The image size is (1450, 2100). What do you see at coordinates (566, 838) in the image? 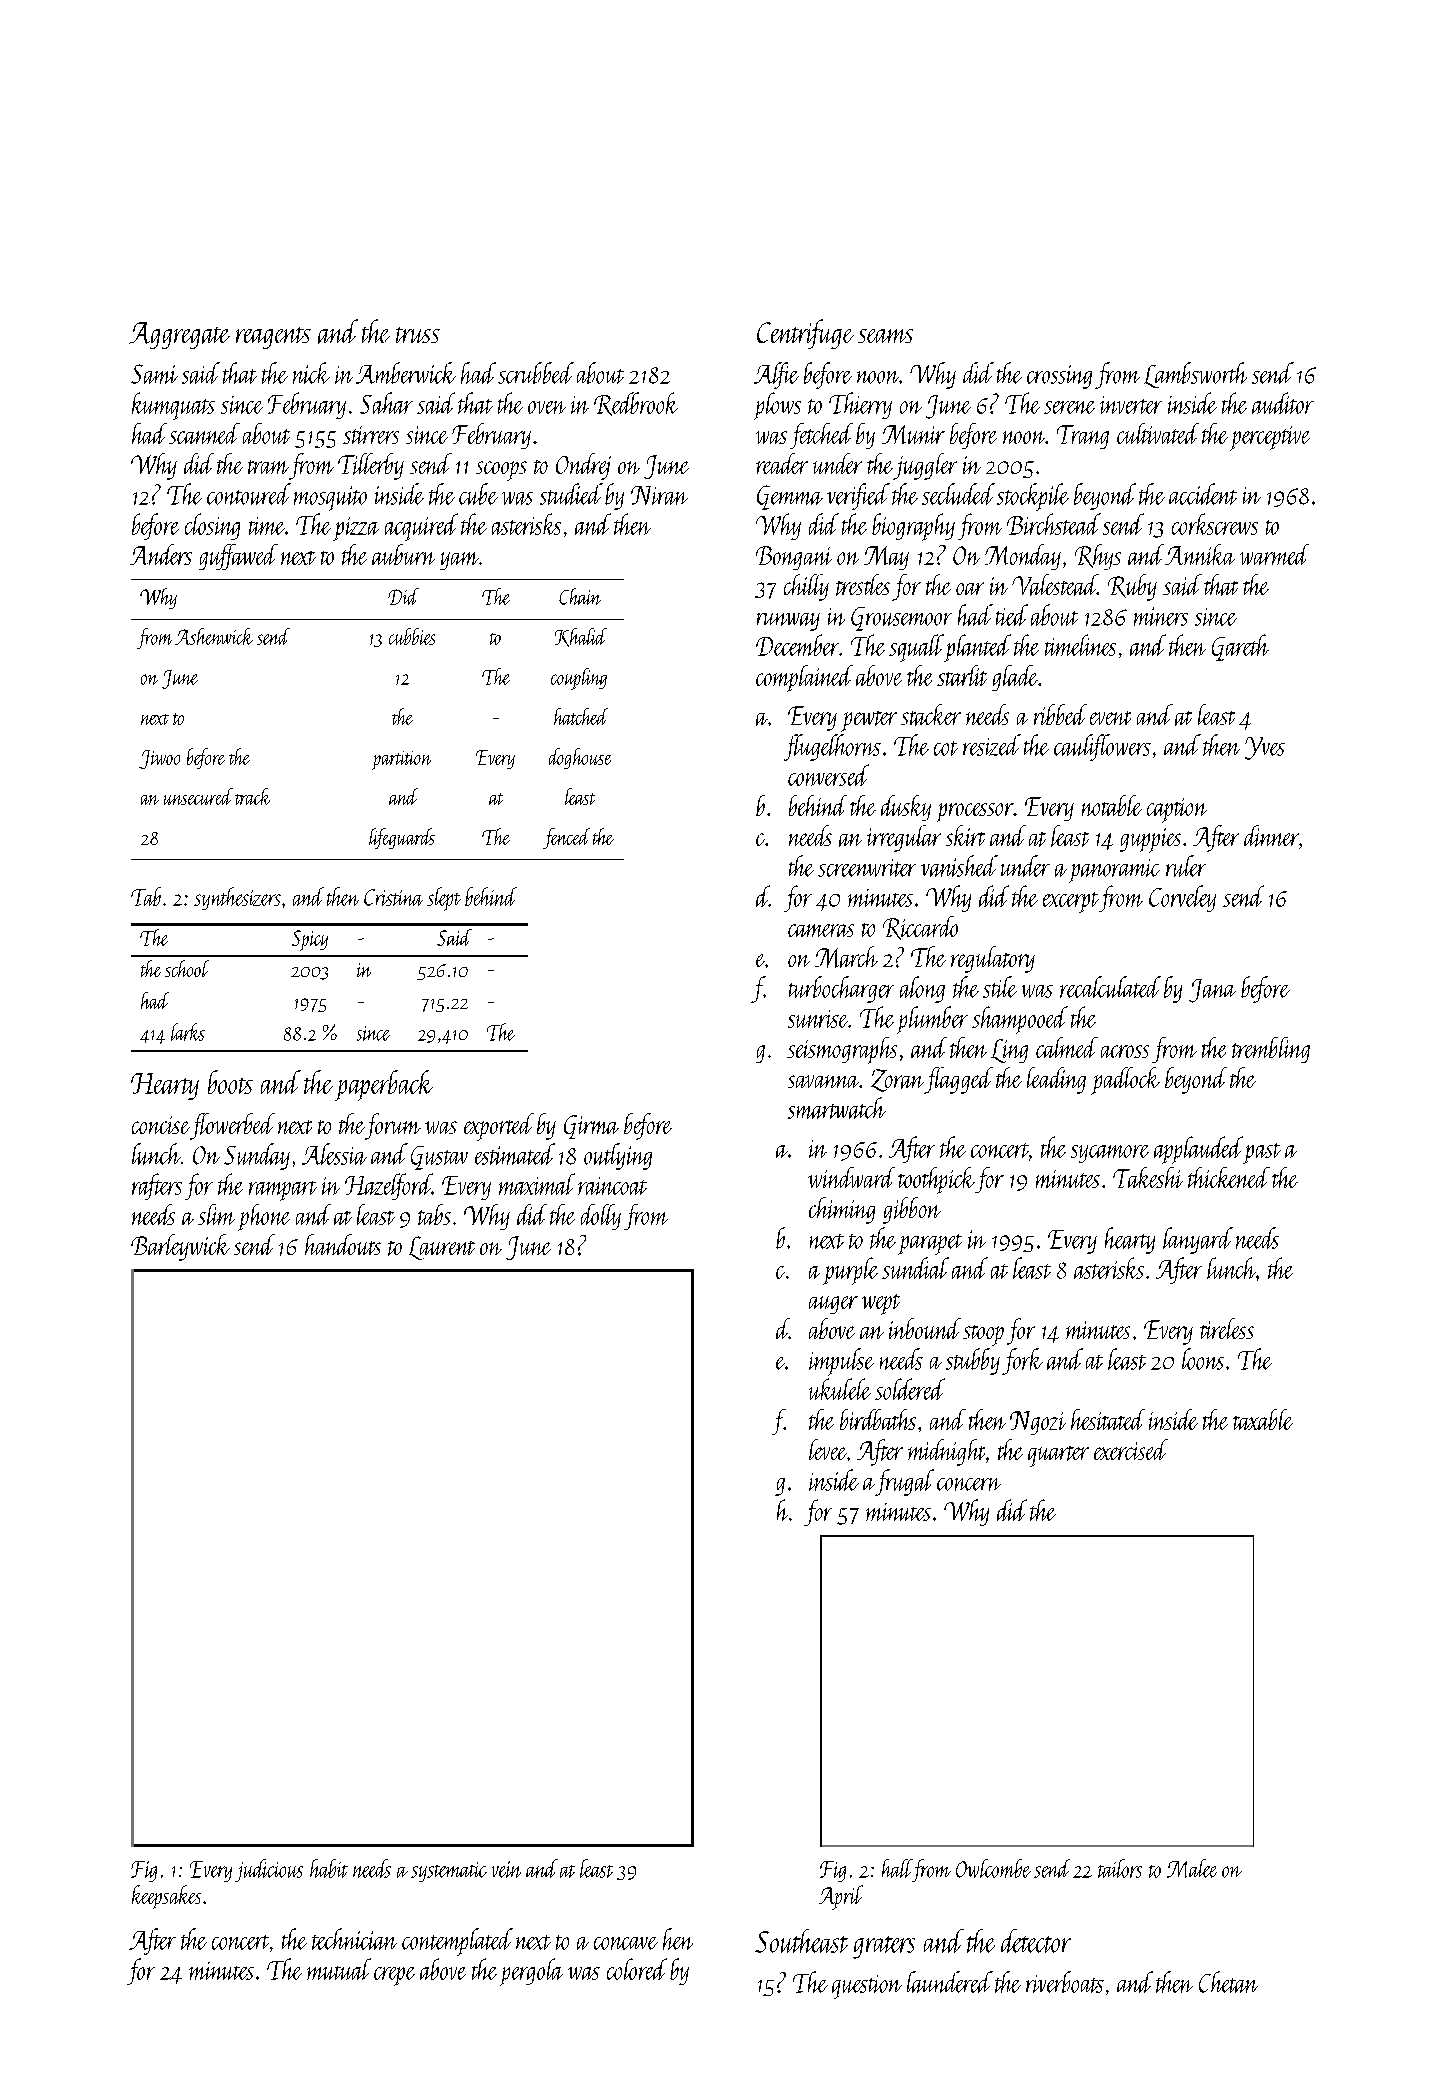
I see `fenced` at bounding box center [566, 838].
